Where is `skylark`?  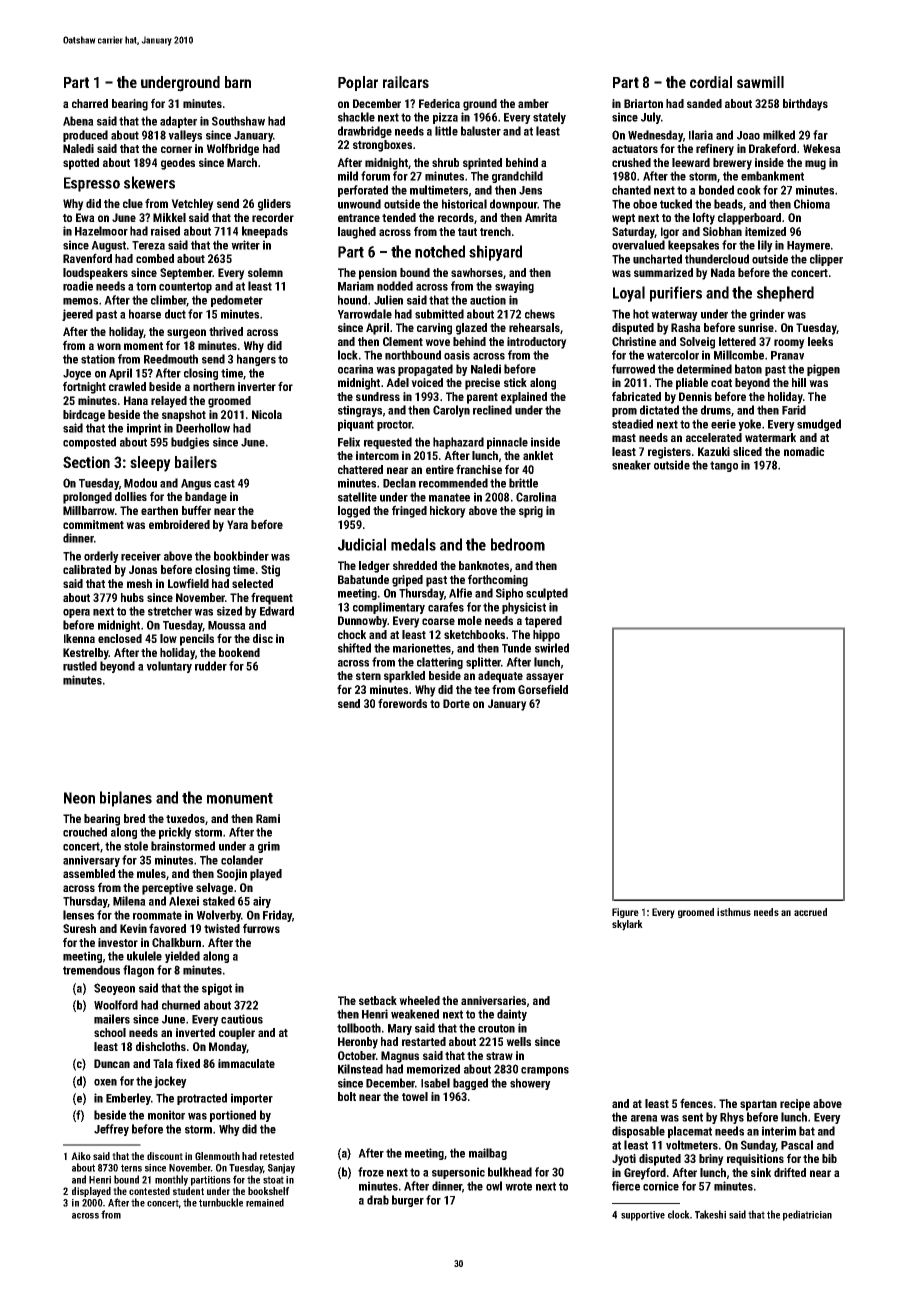 skylark is located at coordinates (627, 925).
